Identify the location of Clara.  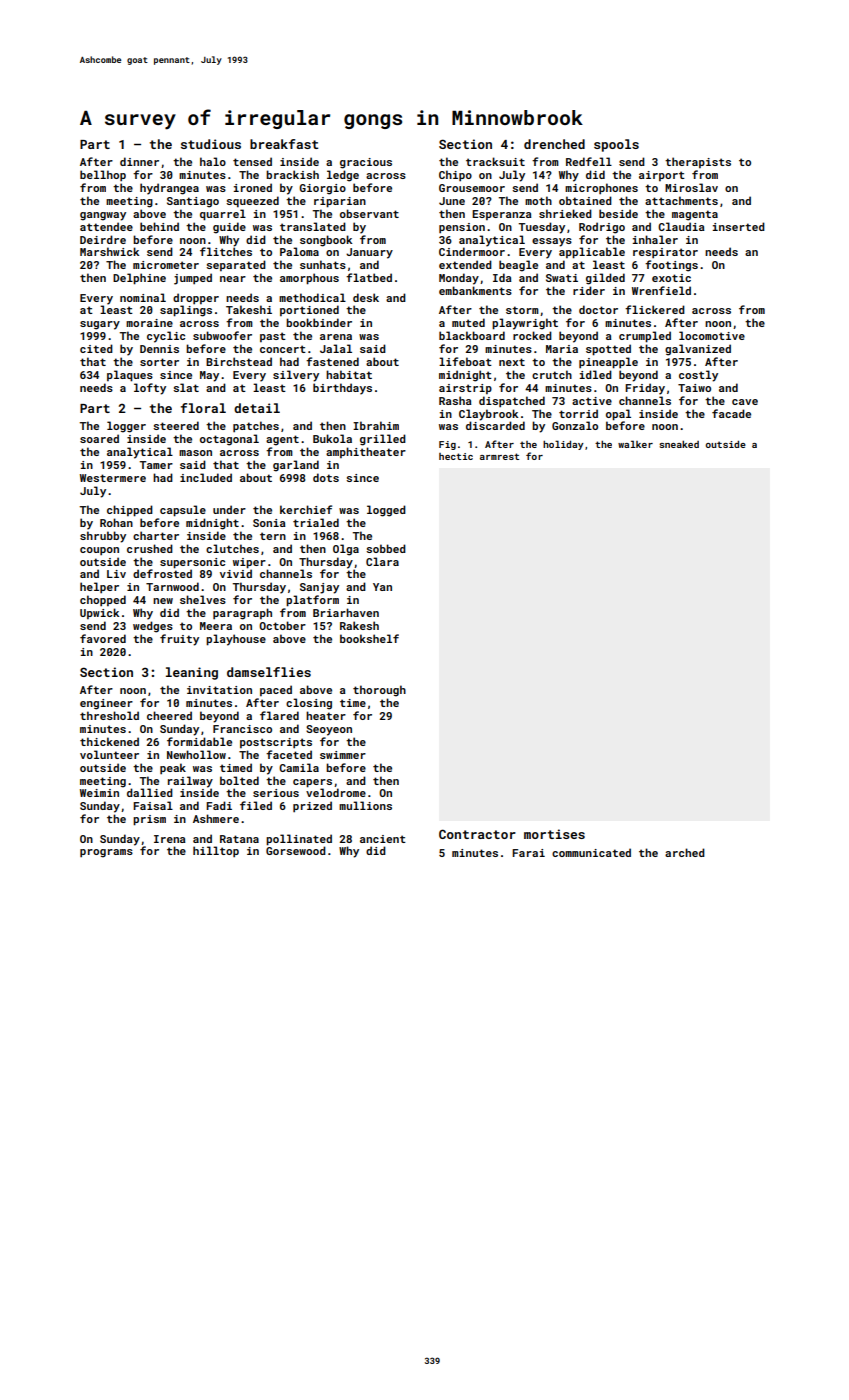
(382, 561).
